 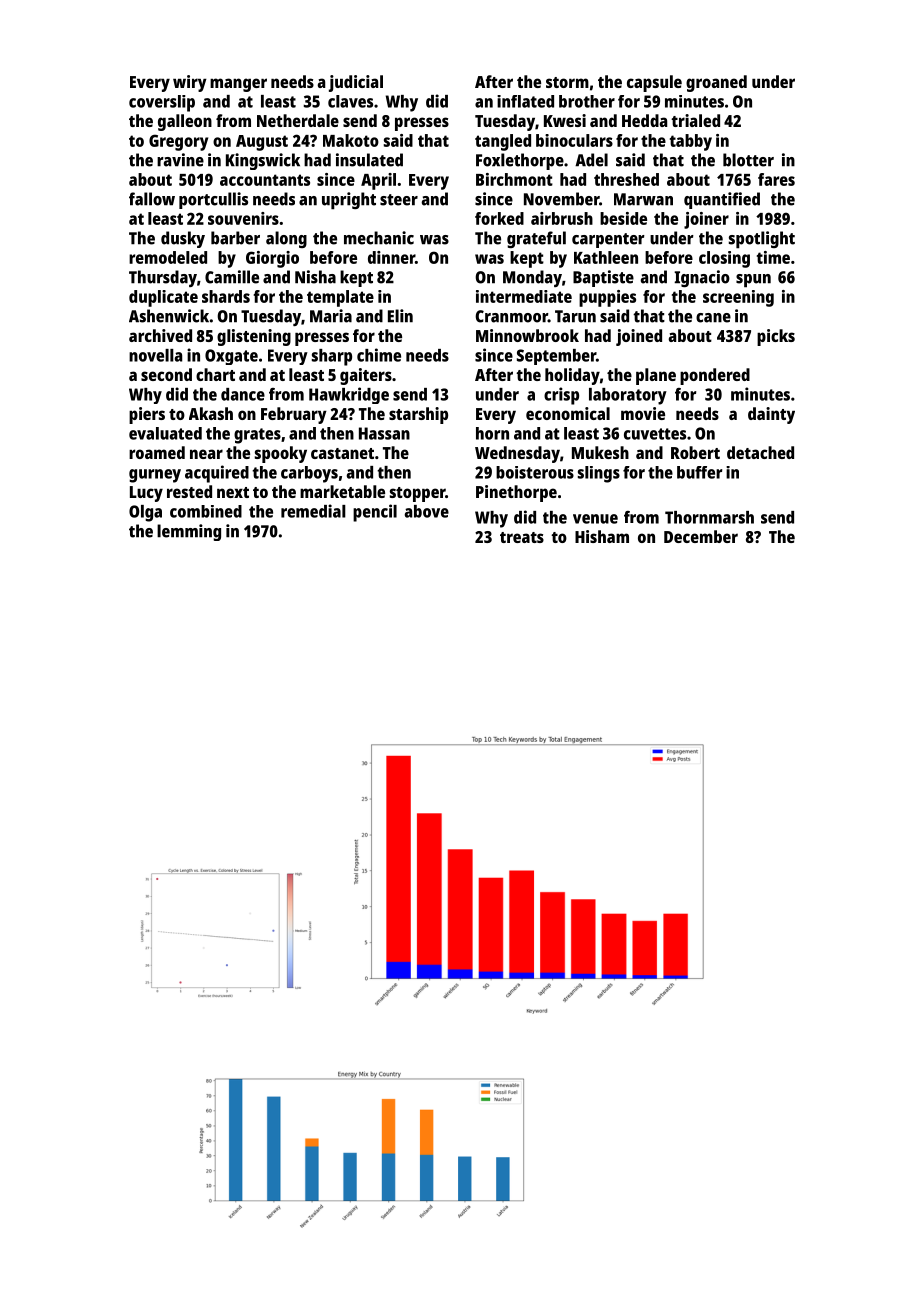 I want to click on wiry, so click(x=190, y=83).
